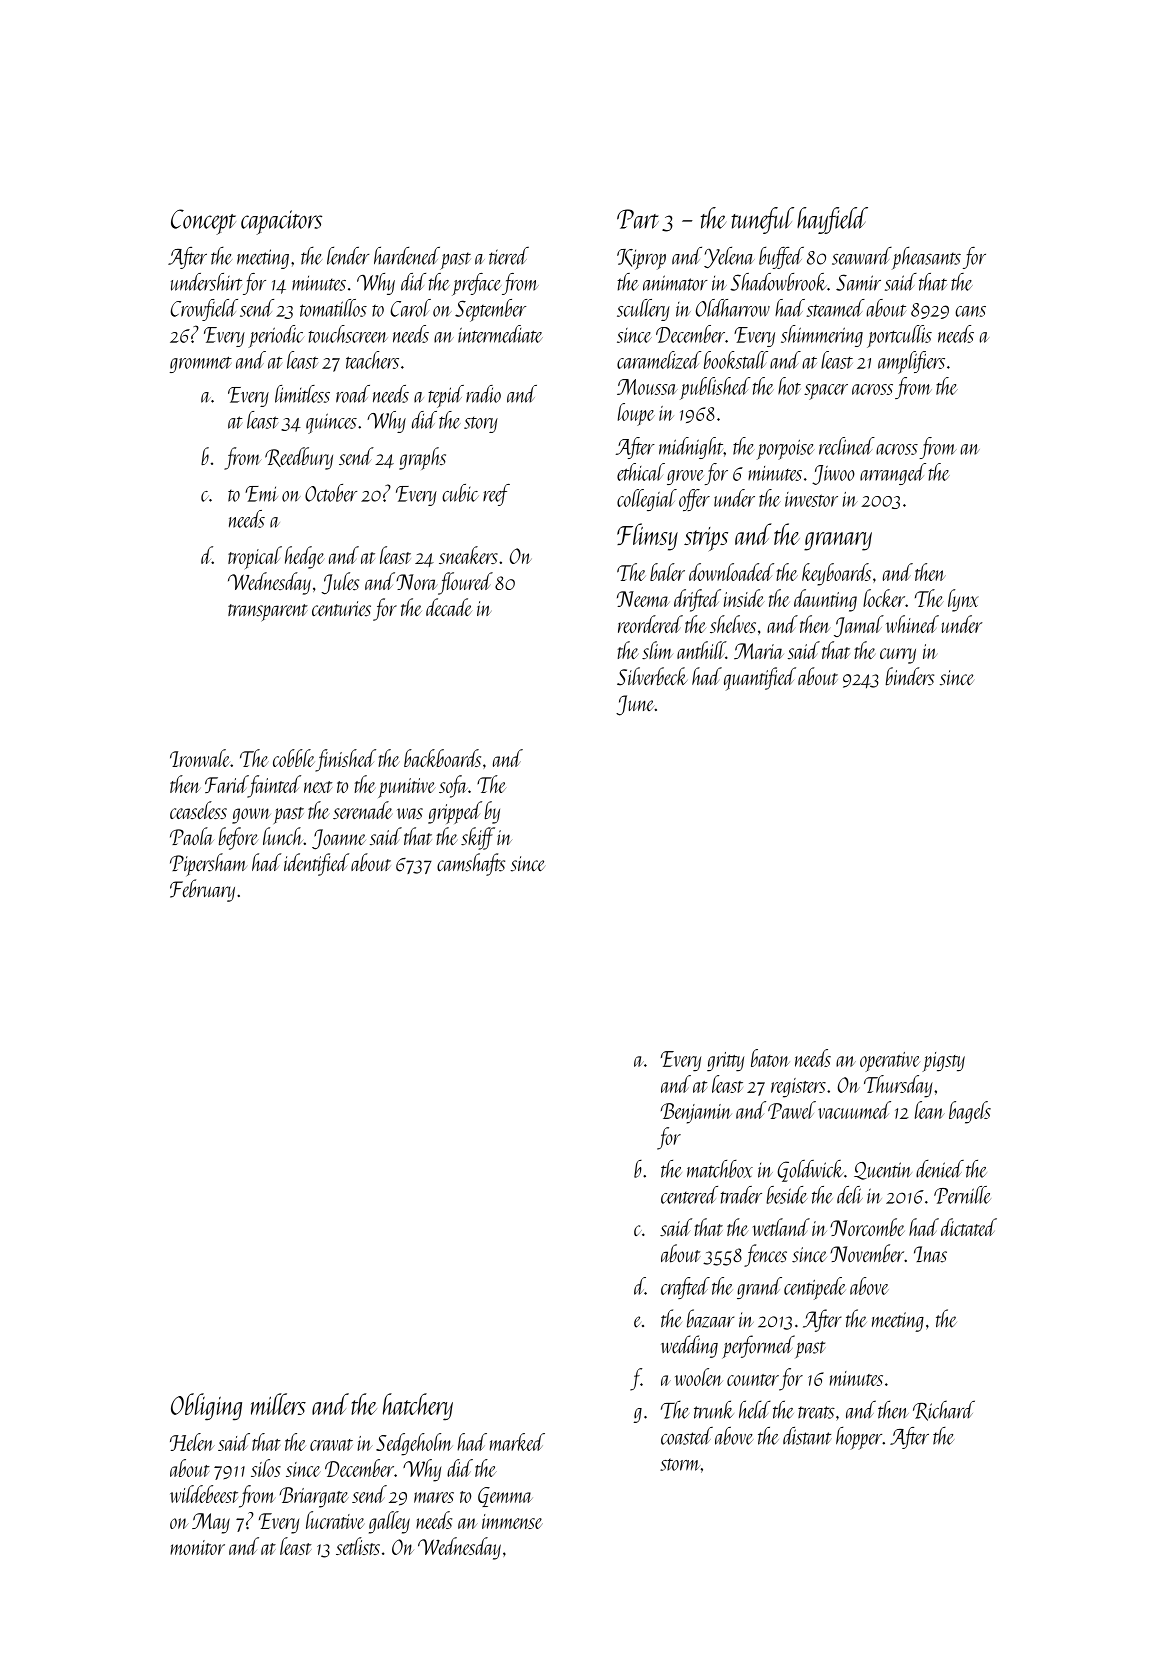 The height and width of the document is (1654, 1165). What do you see at coordinates (910, 676) in the document?
I see `binders` at bounding box center [910, 676].
